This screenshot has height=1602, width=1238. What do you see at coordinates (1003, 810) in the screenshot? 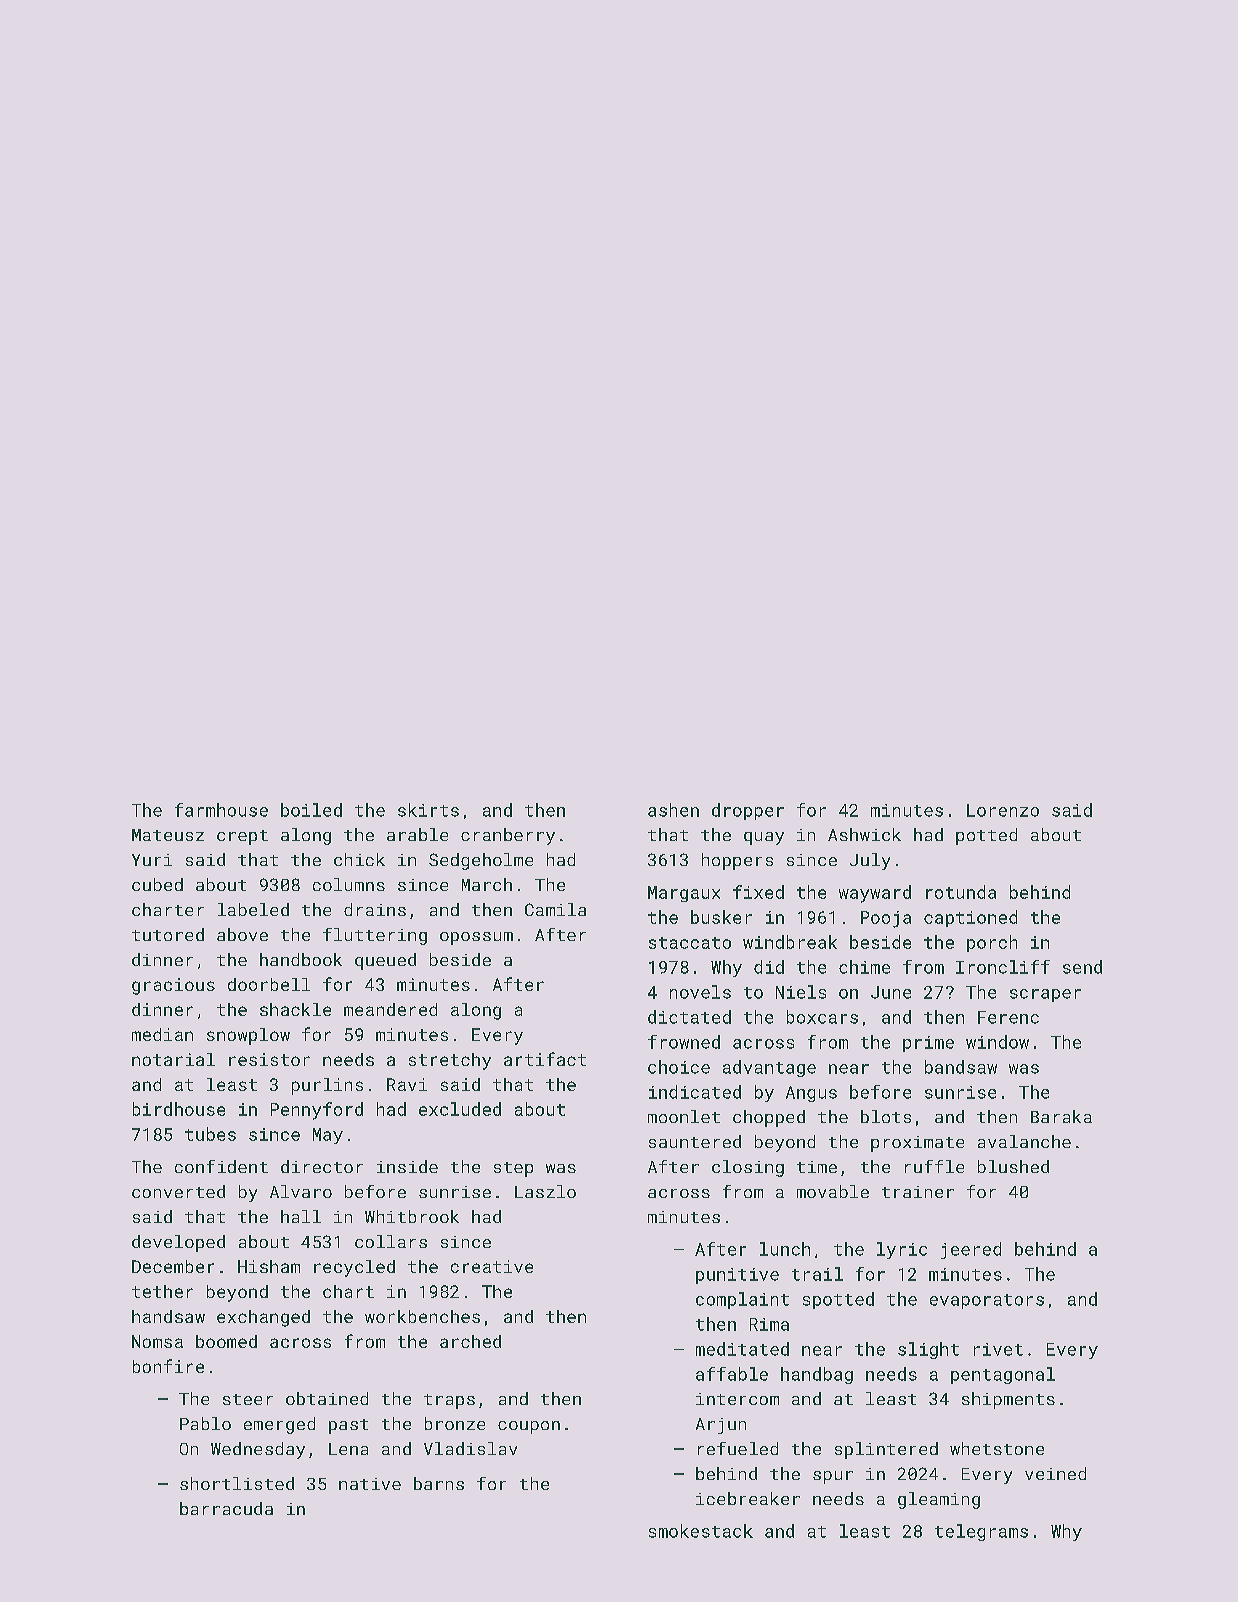
I see `Lorenzo` at bounding box center [1003, 810].
